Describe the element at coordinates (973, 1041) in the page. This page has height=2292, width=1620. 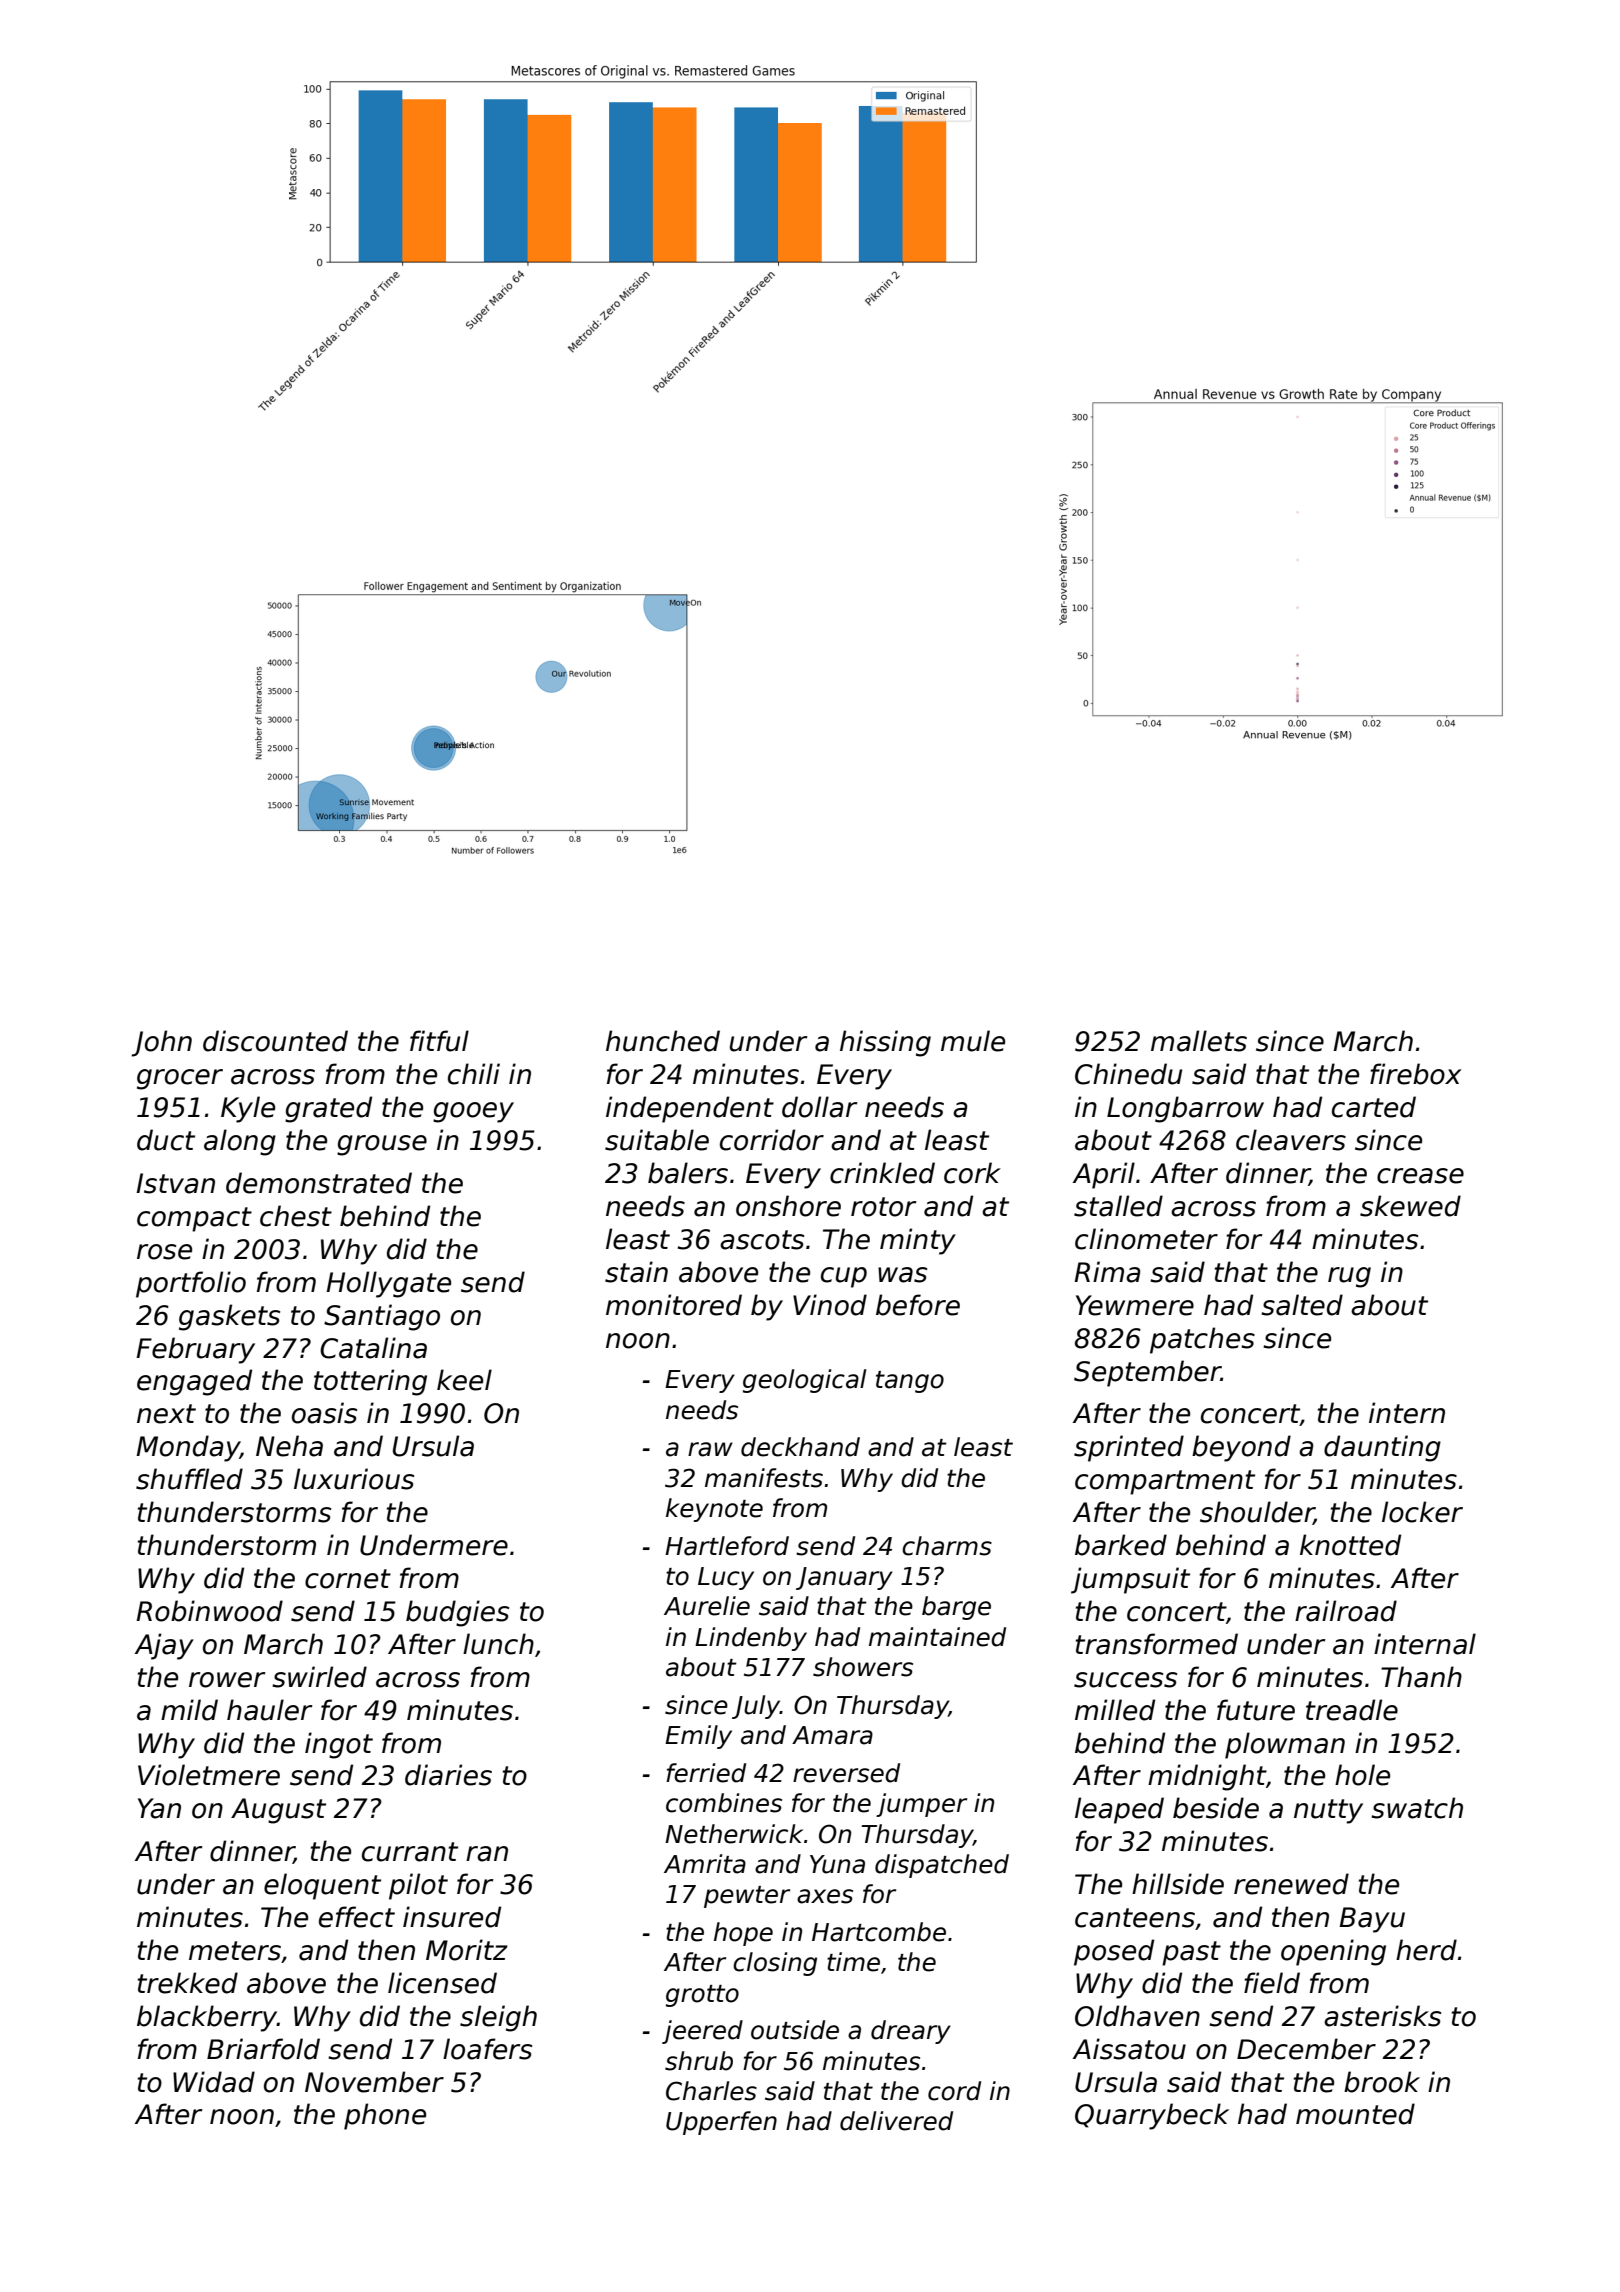
I see `mule` at that location.
